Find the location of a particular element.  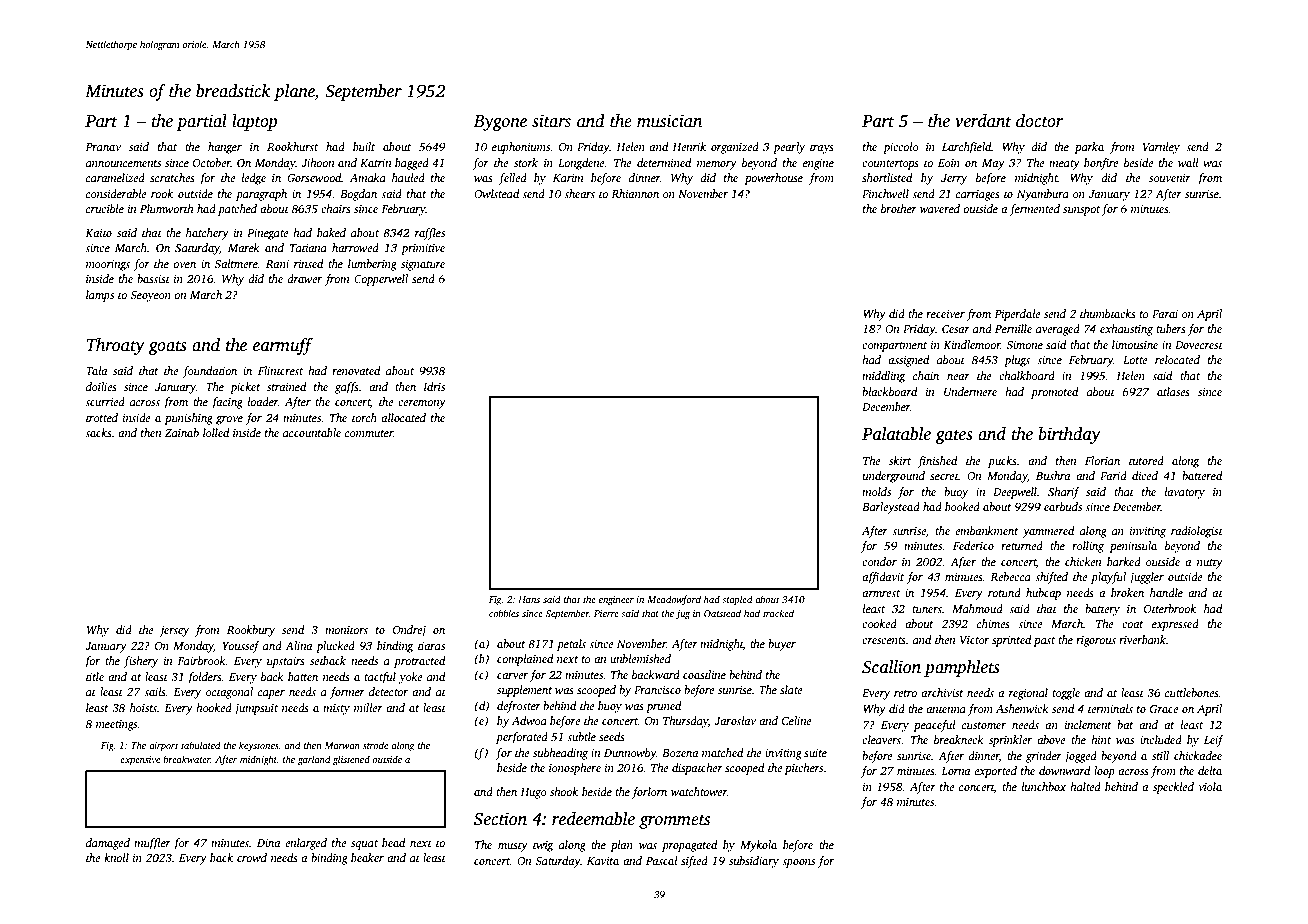

redeemable is located at coordinates (593, 819).
